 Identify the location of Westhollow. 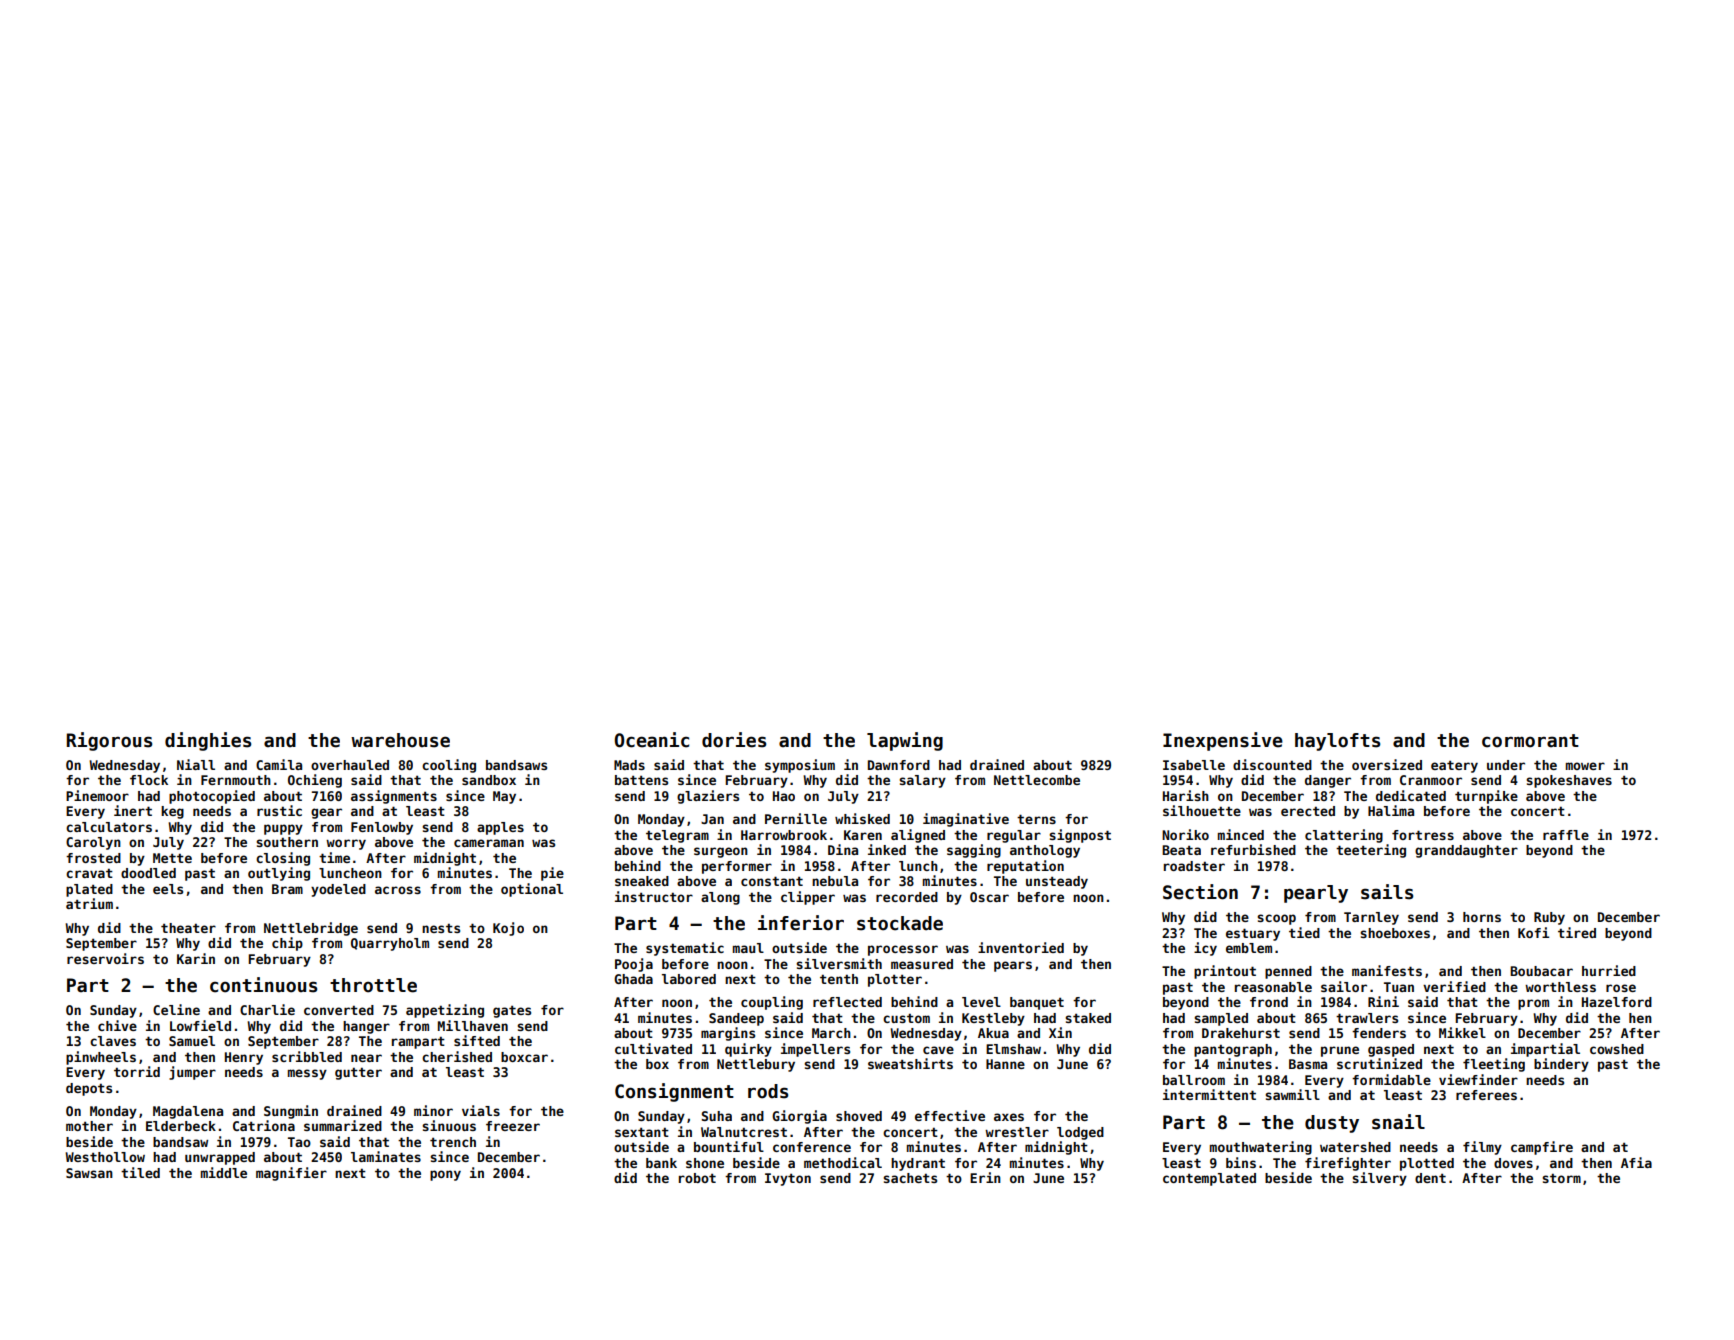
(105, 1157).
